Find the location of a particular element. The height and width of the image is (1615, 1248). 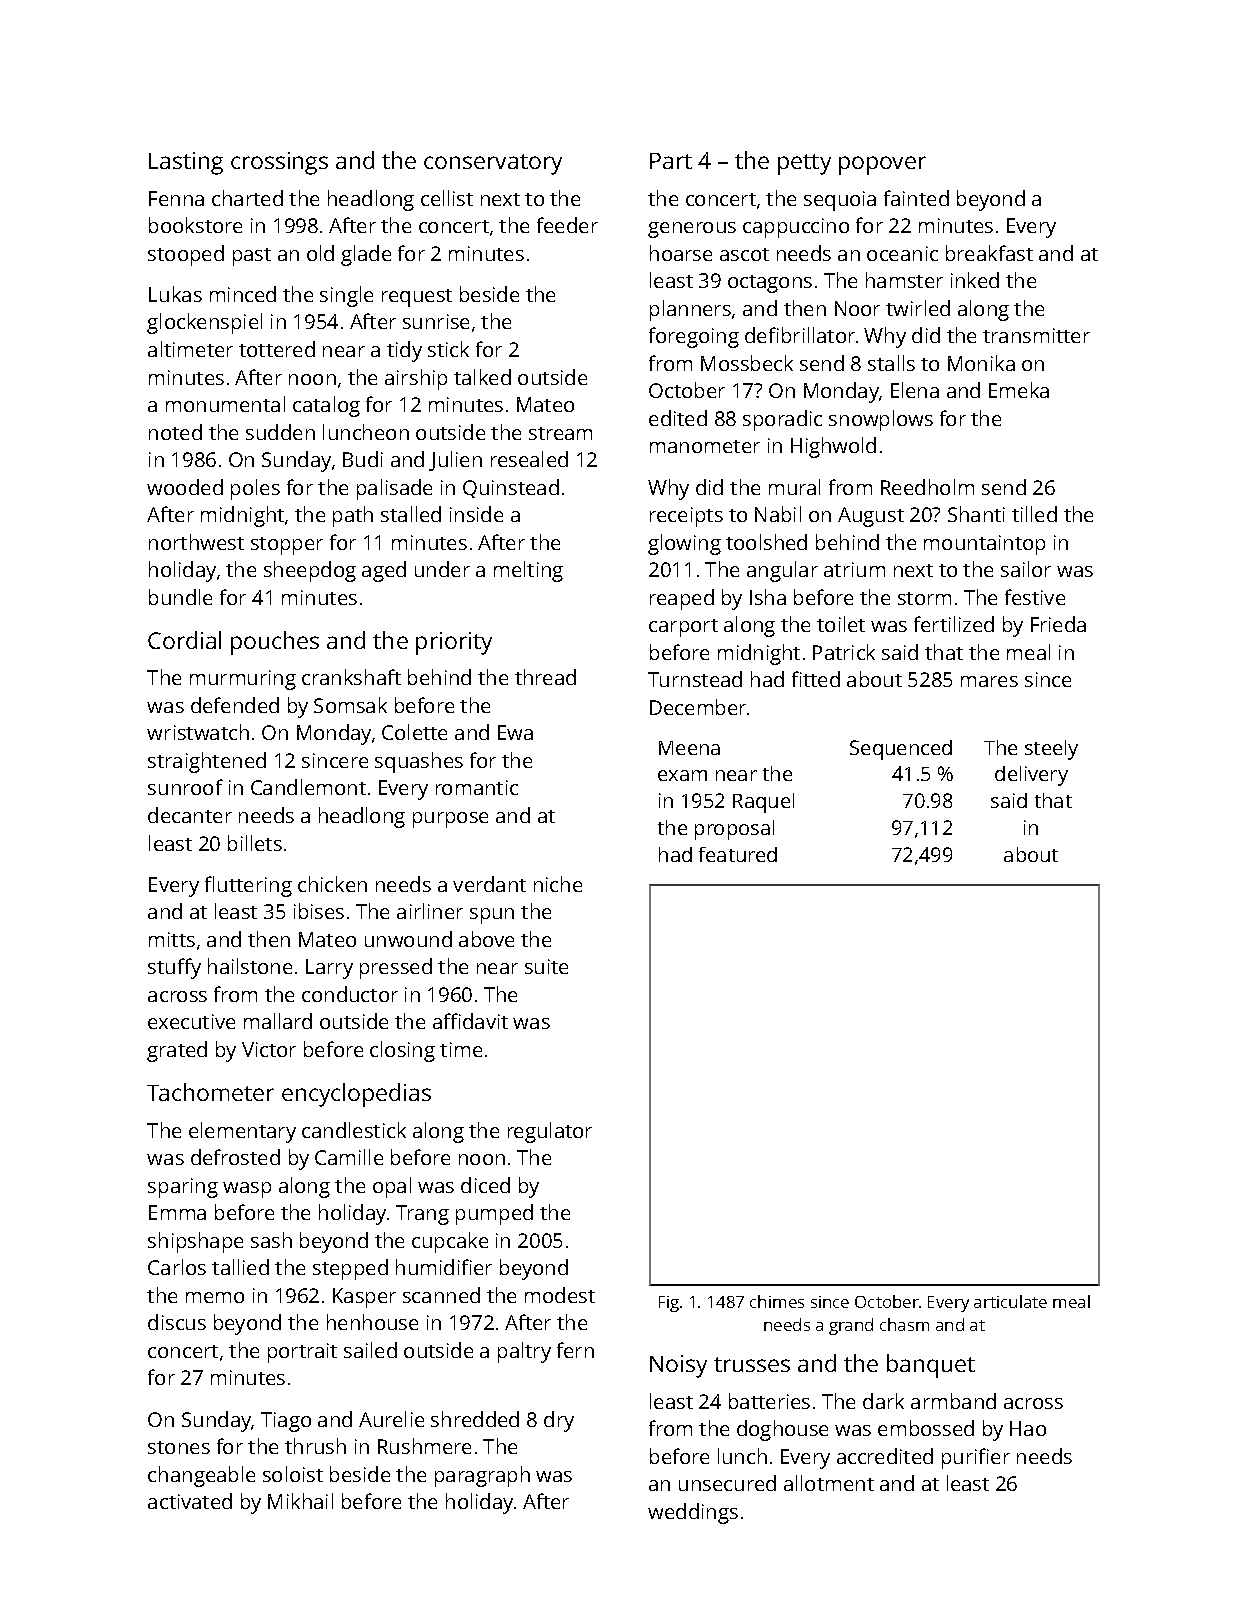

planners is located at coordinates (690, 310).
